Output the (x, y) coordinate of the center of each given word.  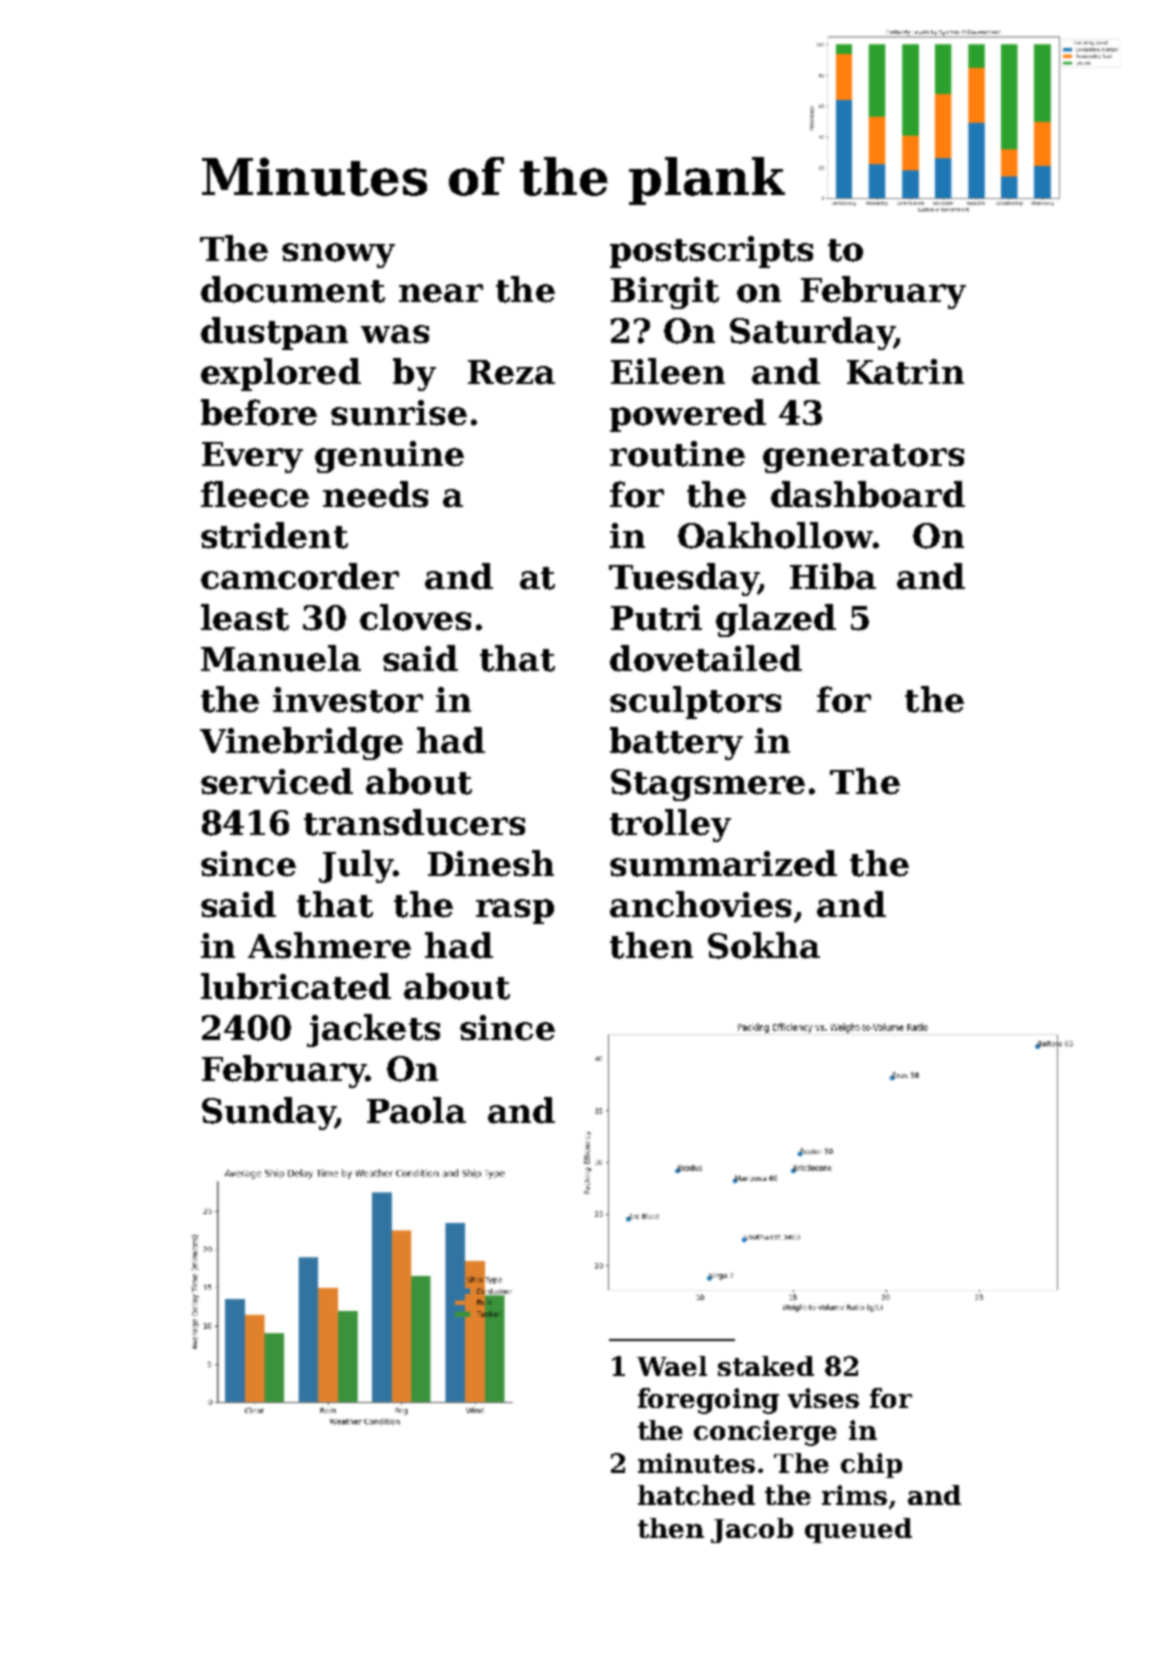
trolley (670, 825)
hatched (696, 1495)
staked (766, 1366)
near (441, 293)
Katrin (905, 372)
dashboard (868, 494)
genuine (389, 457)
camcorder (300, 576)
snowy (338, 255)
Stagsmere (708, 785)
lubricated (296, 986)
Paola (416, 1110)
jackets (373, 1030)
